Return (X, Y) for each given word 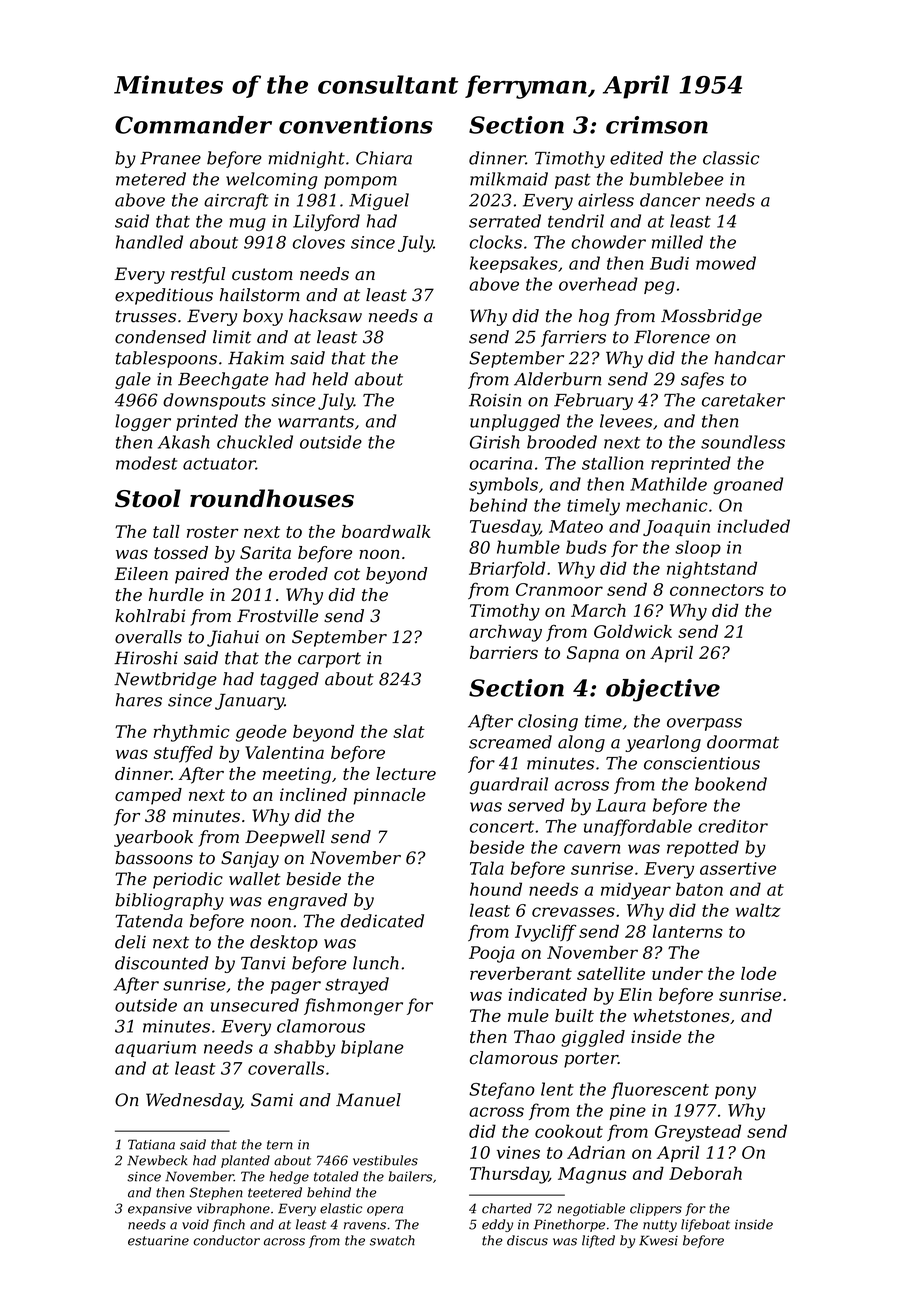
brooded (562, 442)
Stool (148, 498)
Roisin (495, 400)
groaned (748, 486)
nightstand (712, 570)
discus (527, 1240)
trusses (146, 316)
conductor (226, 1240)
